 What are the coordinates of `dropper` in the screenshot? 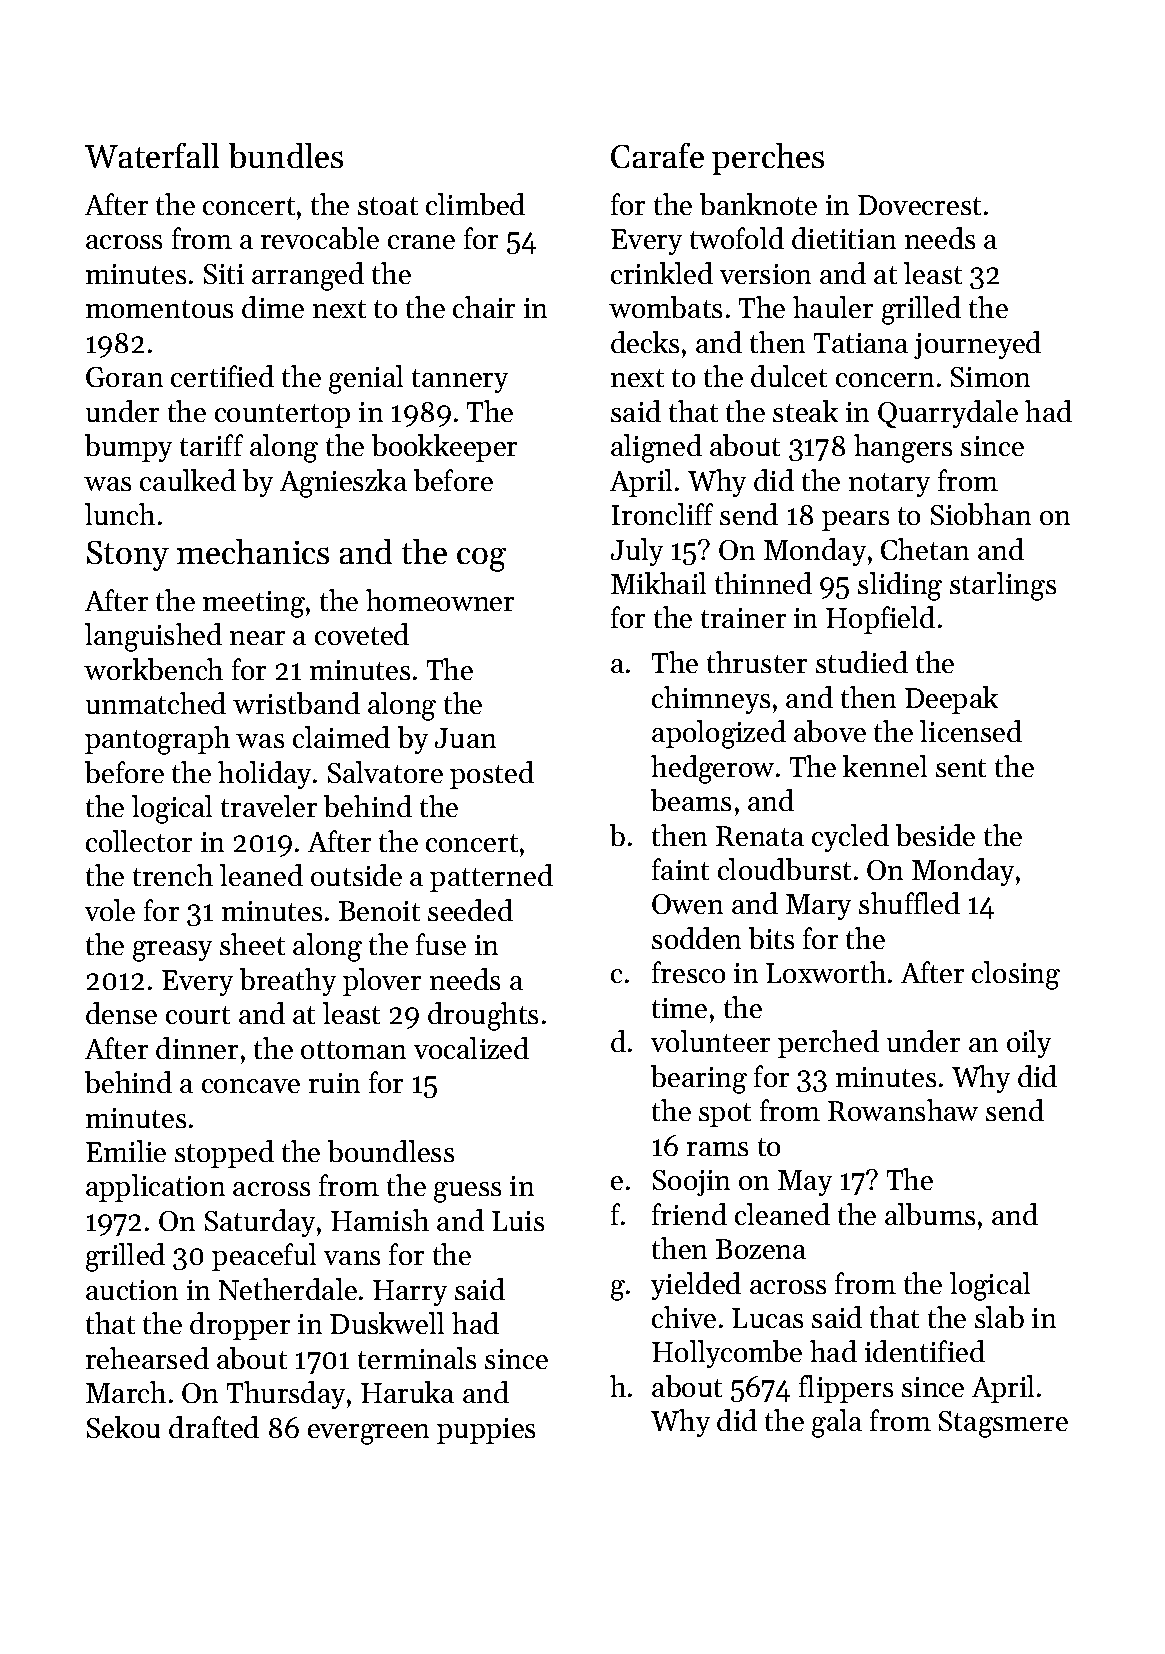 It's located at (240, 1326).
